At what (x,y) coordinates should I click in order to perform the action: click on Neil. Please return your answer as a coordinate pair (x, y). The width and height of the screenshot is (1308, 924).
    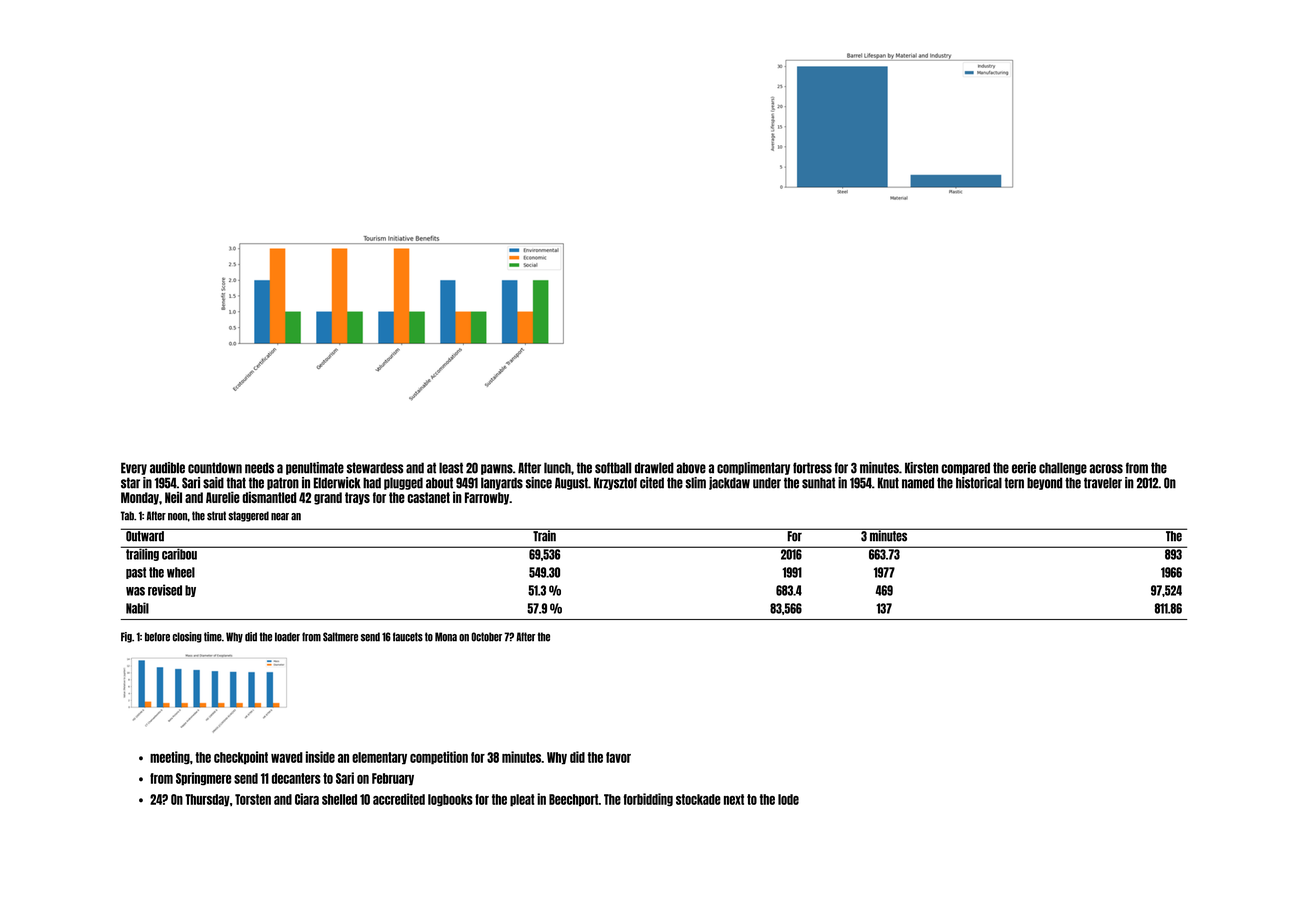
    Looking at the image, I should click on (173, 497).
